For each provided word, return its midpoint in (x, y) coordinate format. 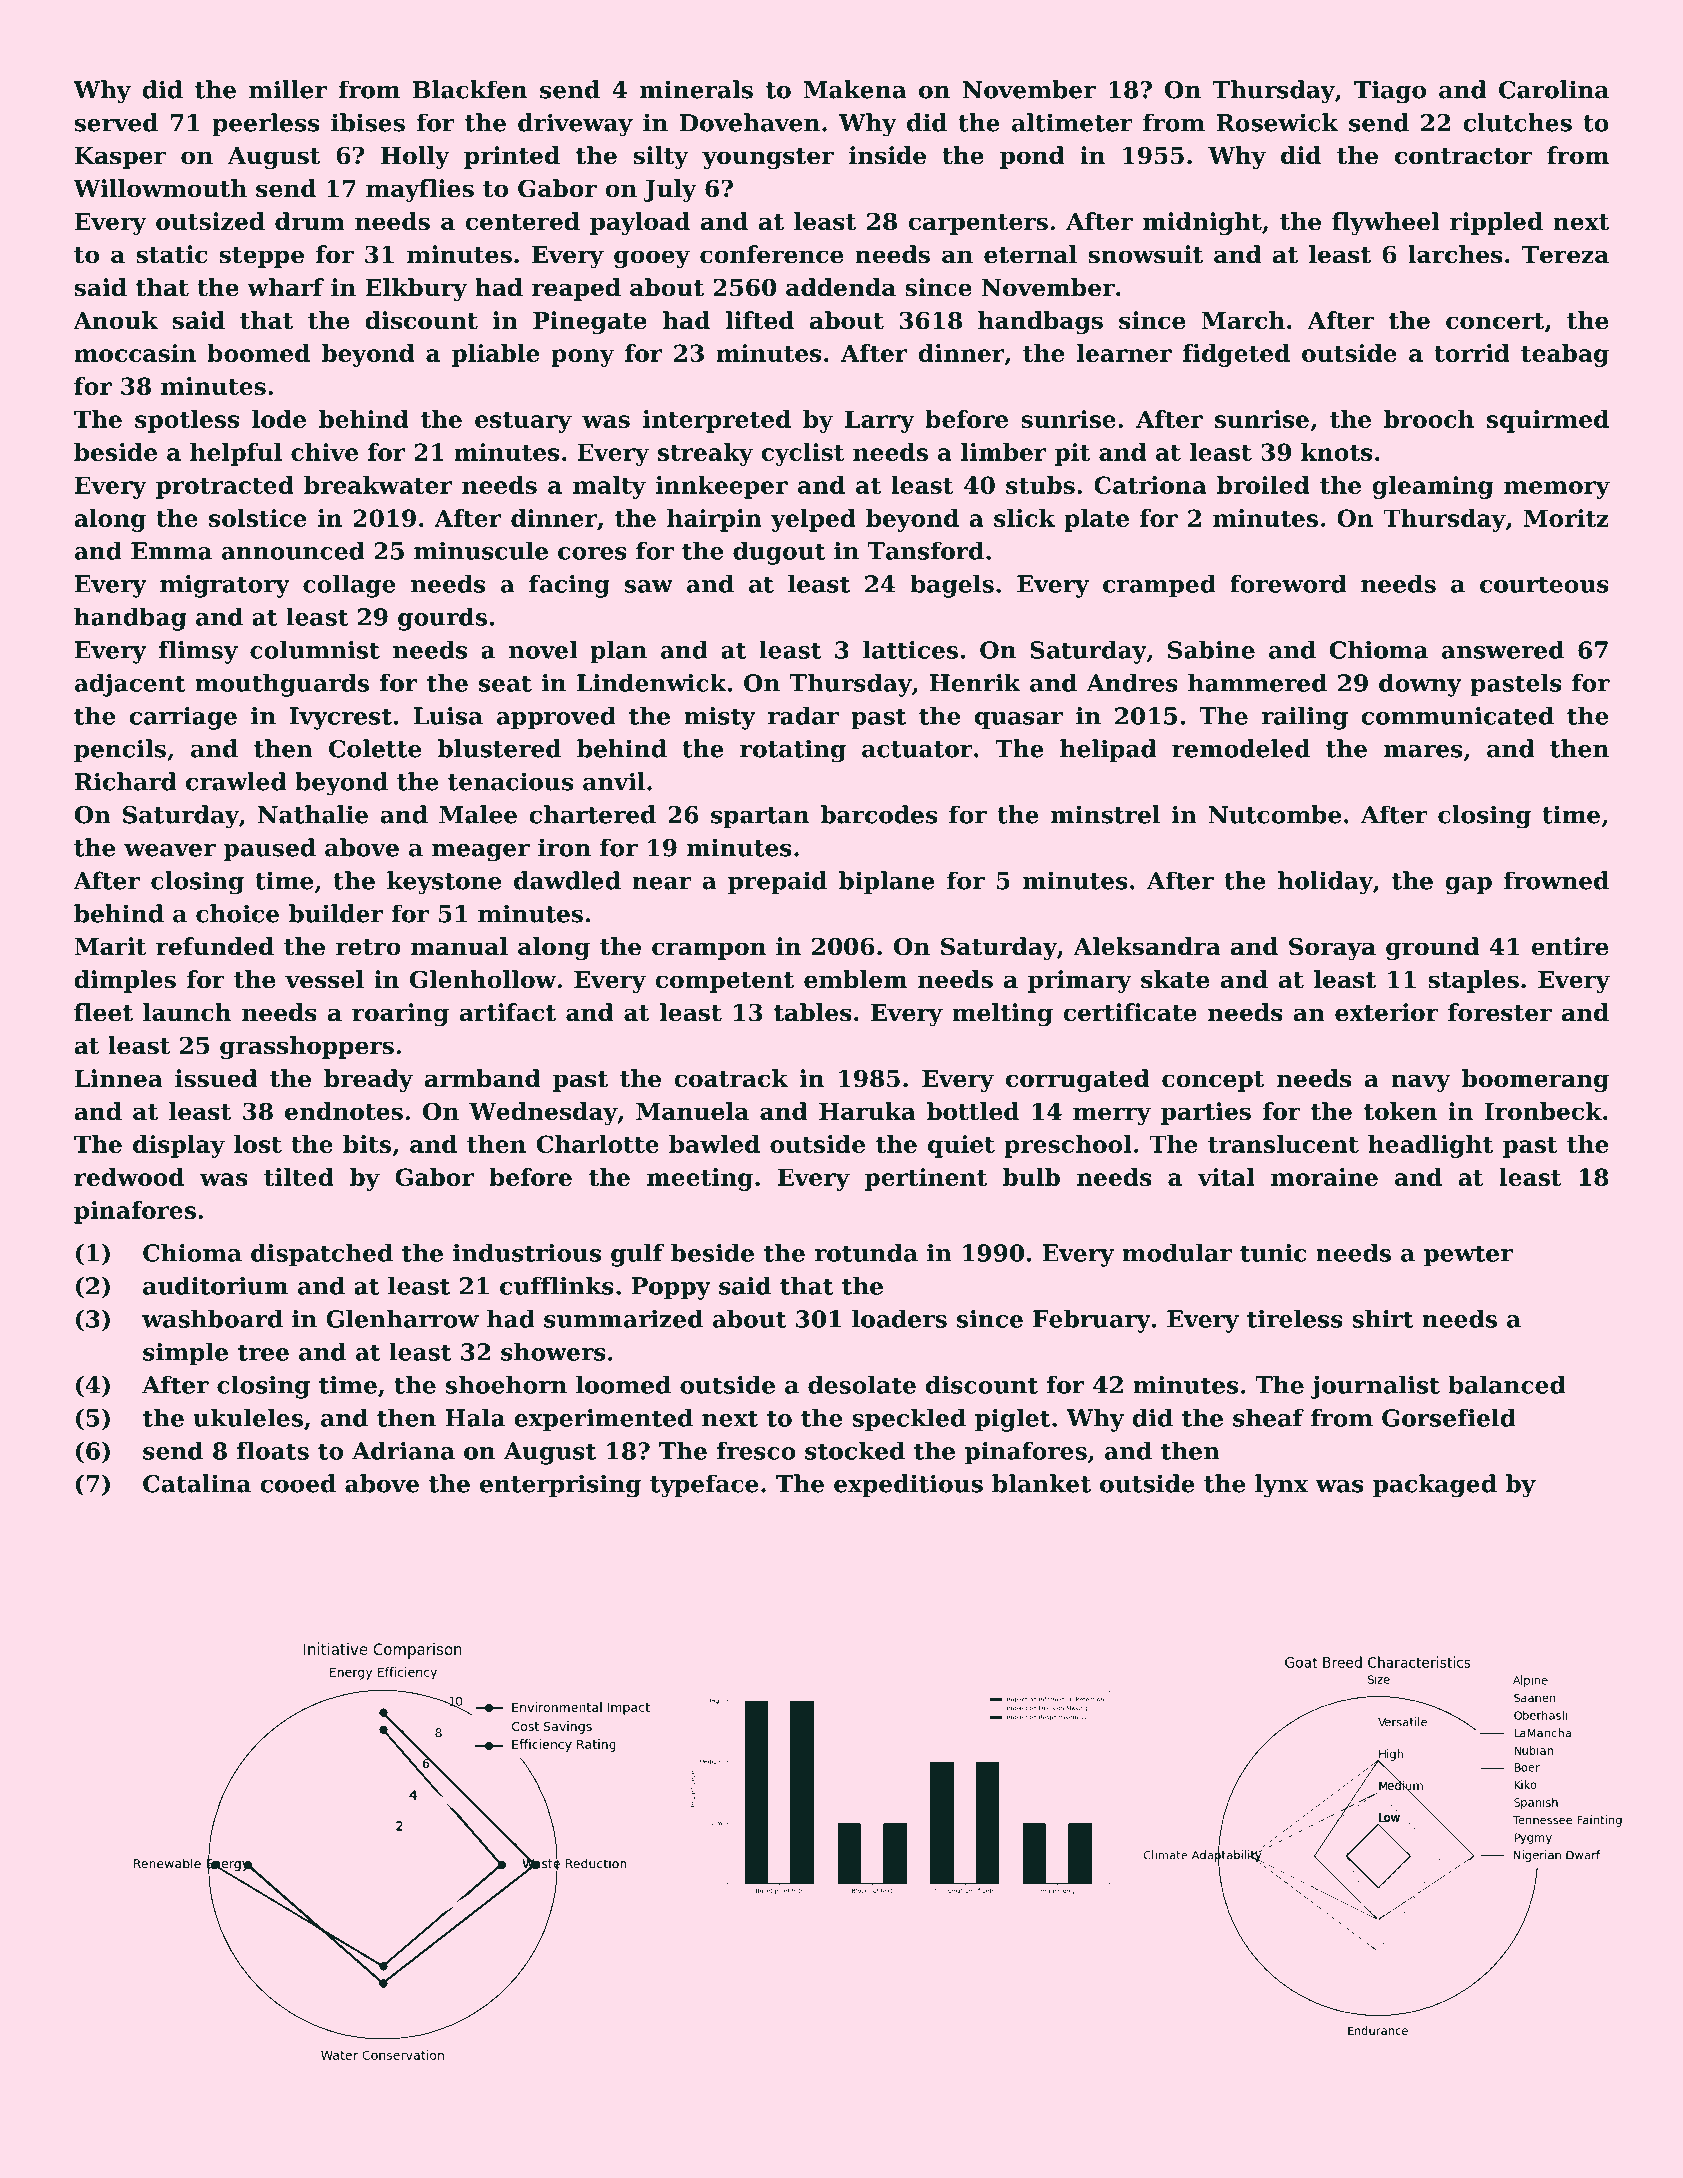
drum (310, 221)
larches (1455, 254)
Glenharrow (402, 1319)
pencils (120, 750)
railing (1305, 718)
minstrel (1105, 814)
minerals (696, 89)
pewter (1468, 1256)
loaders (899, 1319)
